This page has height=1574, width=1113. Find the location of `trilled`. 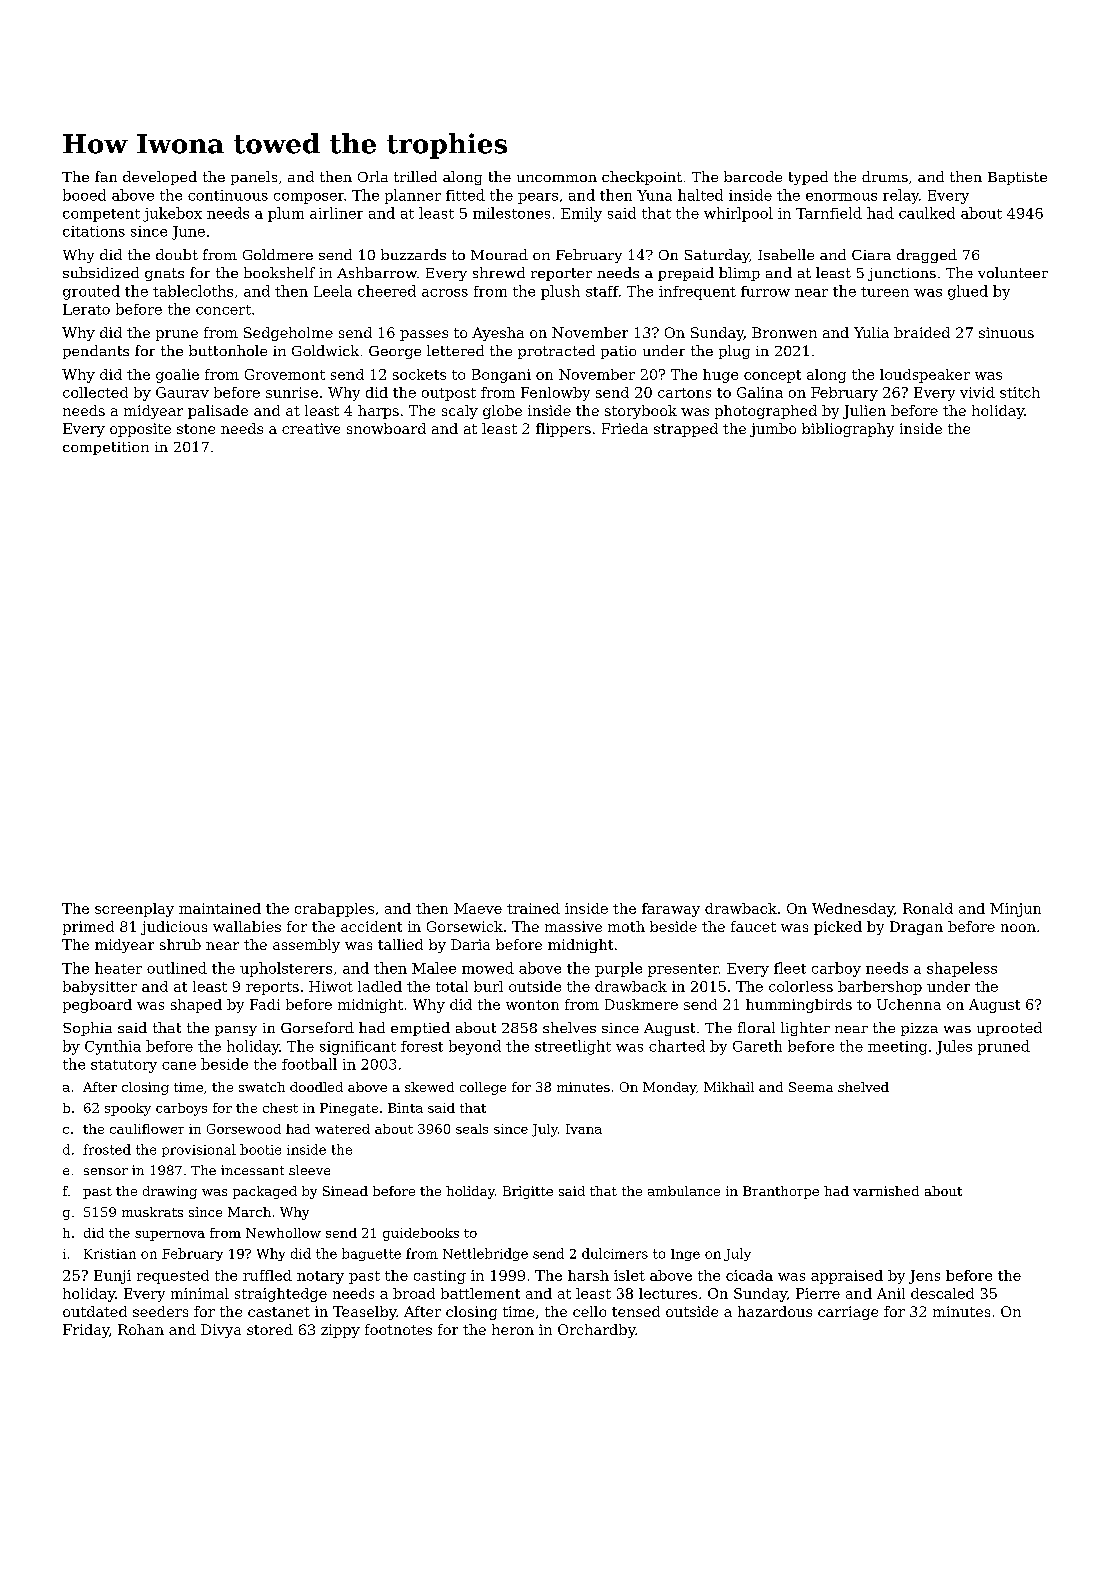

trilled is located at coordinates (415, 176).
